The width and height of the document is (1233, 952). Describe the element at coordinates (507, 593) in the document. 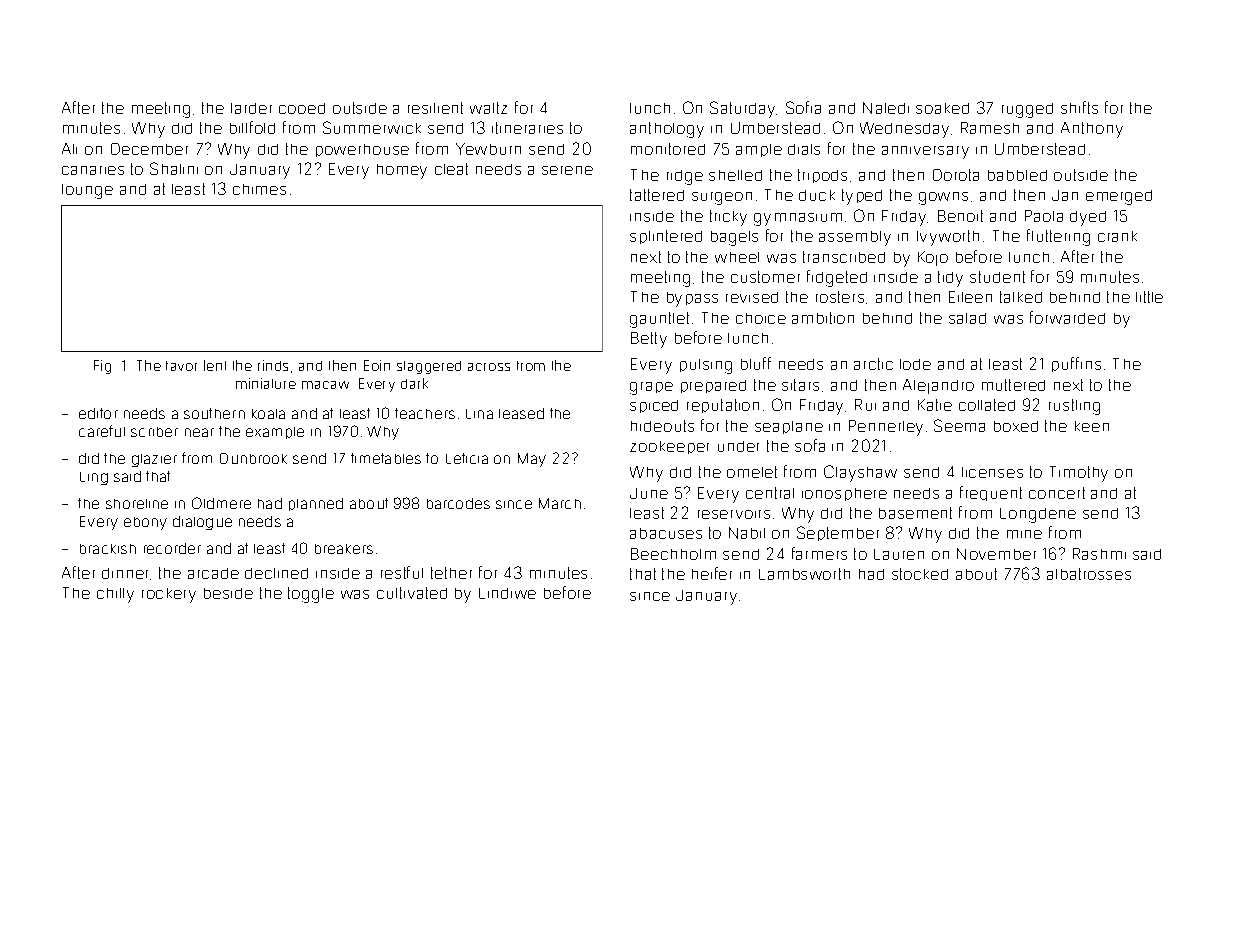

I see `Lindiwe` at that location.
